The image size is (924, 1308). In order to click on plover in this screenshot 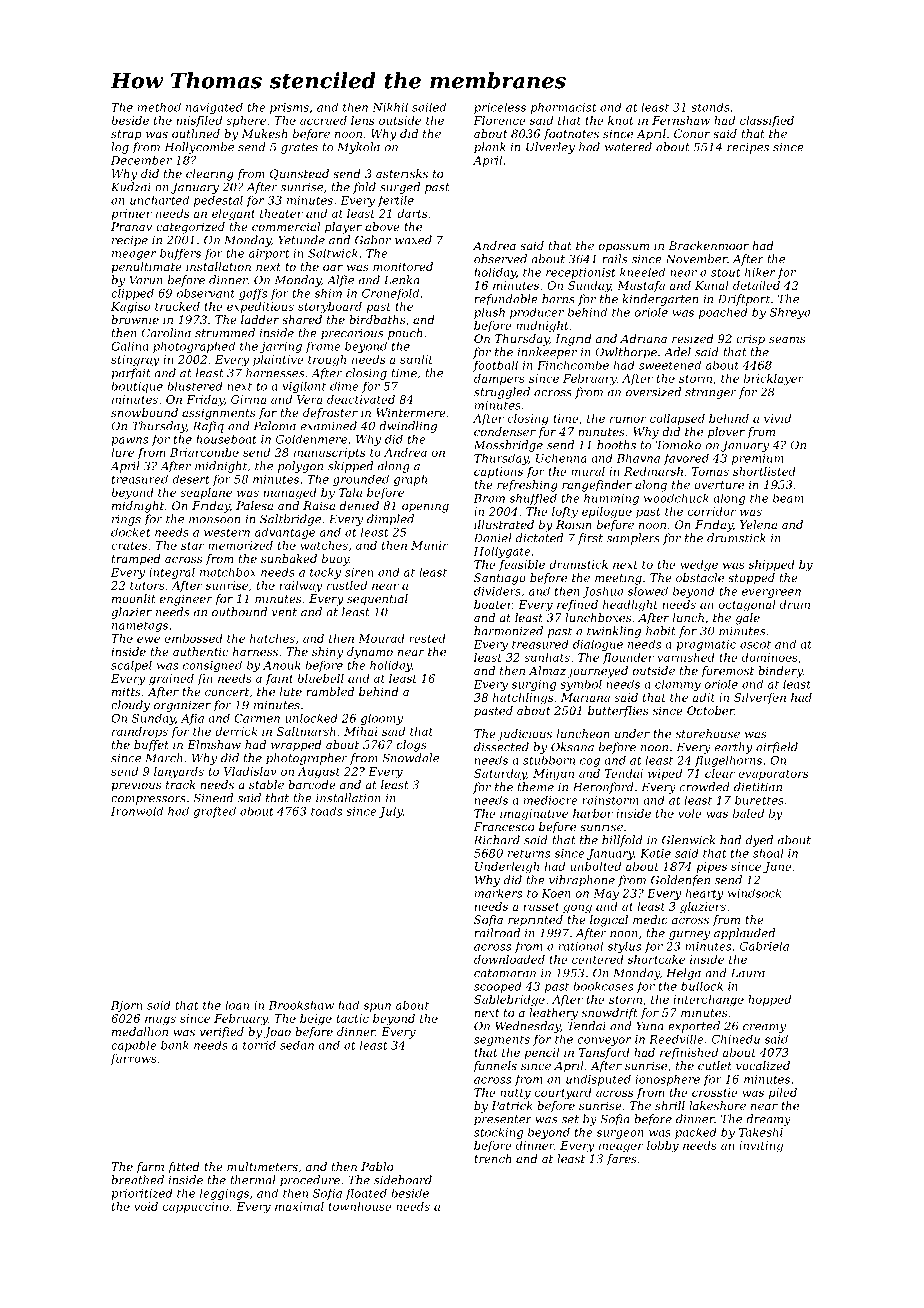, I will do `click(726, 433)`.
